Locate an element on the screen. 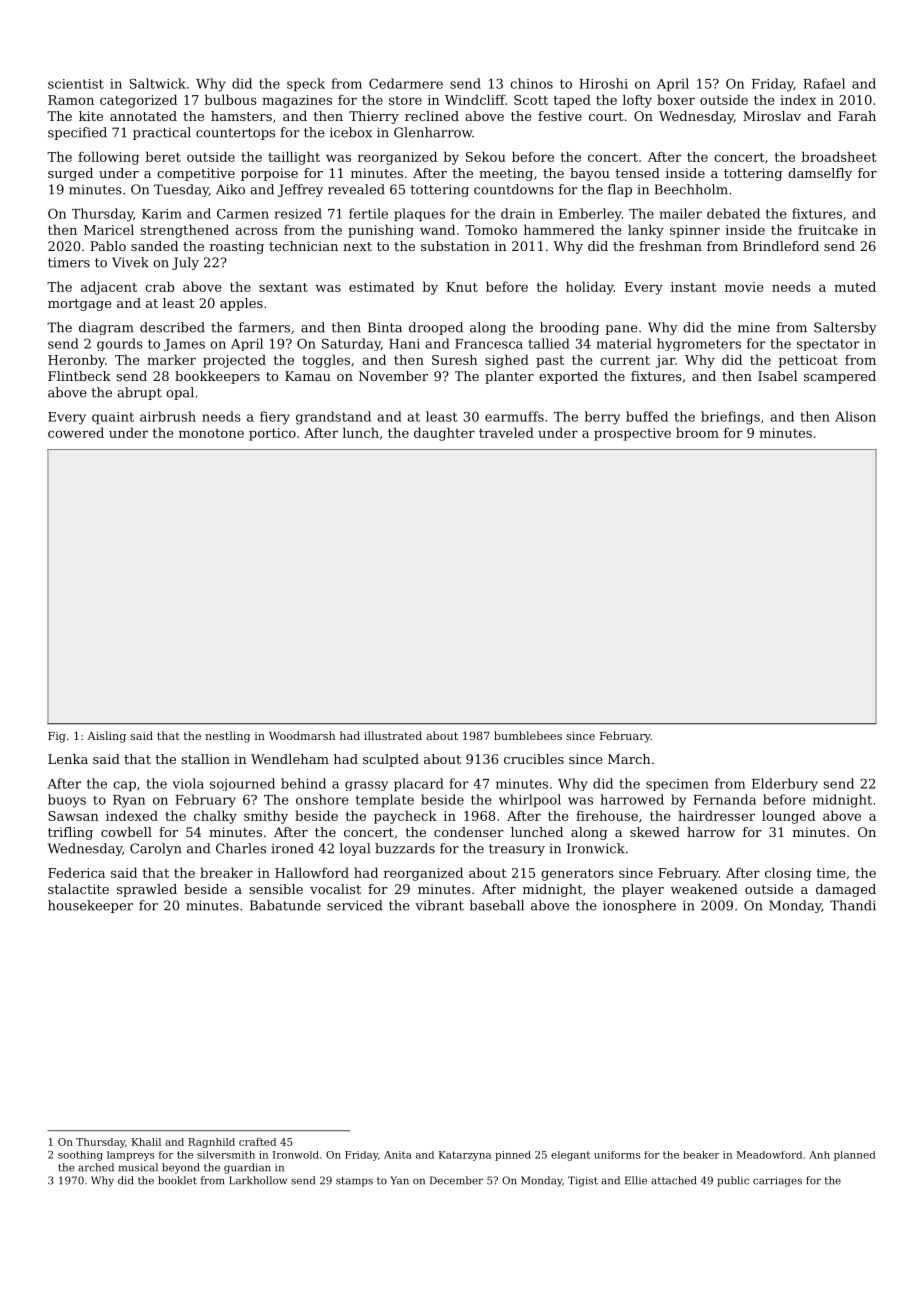 This screenshot has height=1308, width=924. whirlpool is located at coordinates (530, 801).
